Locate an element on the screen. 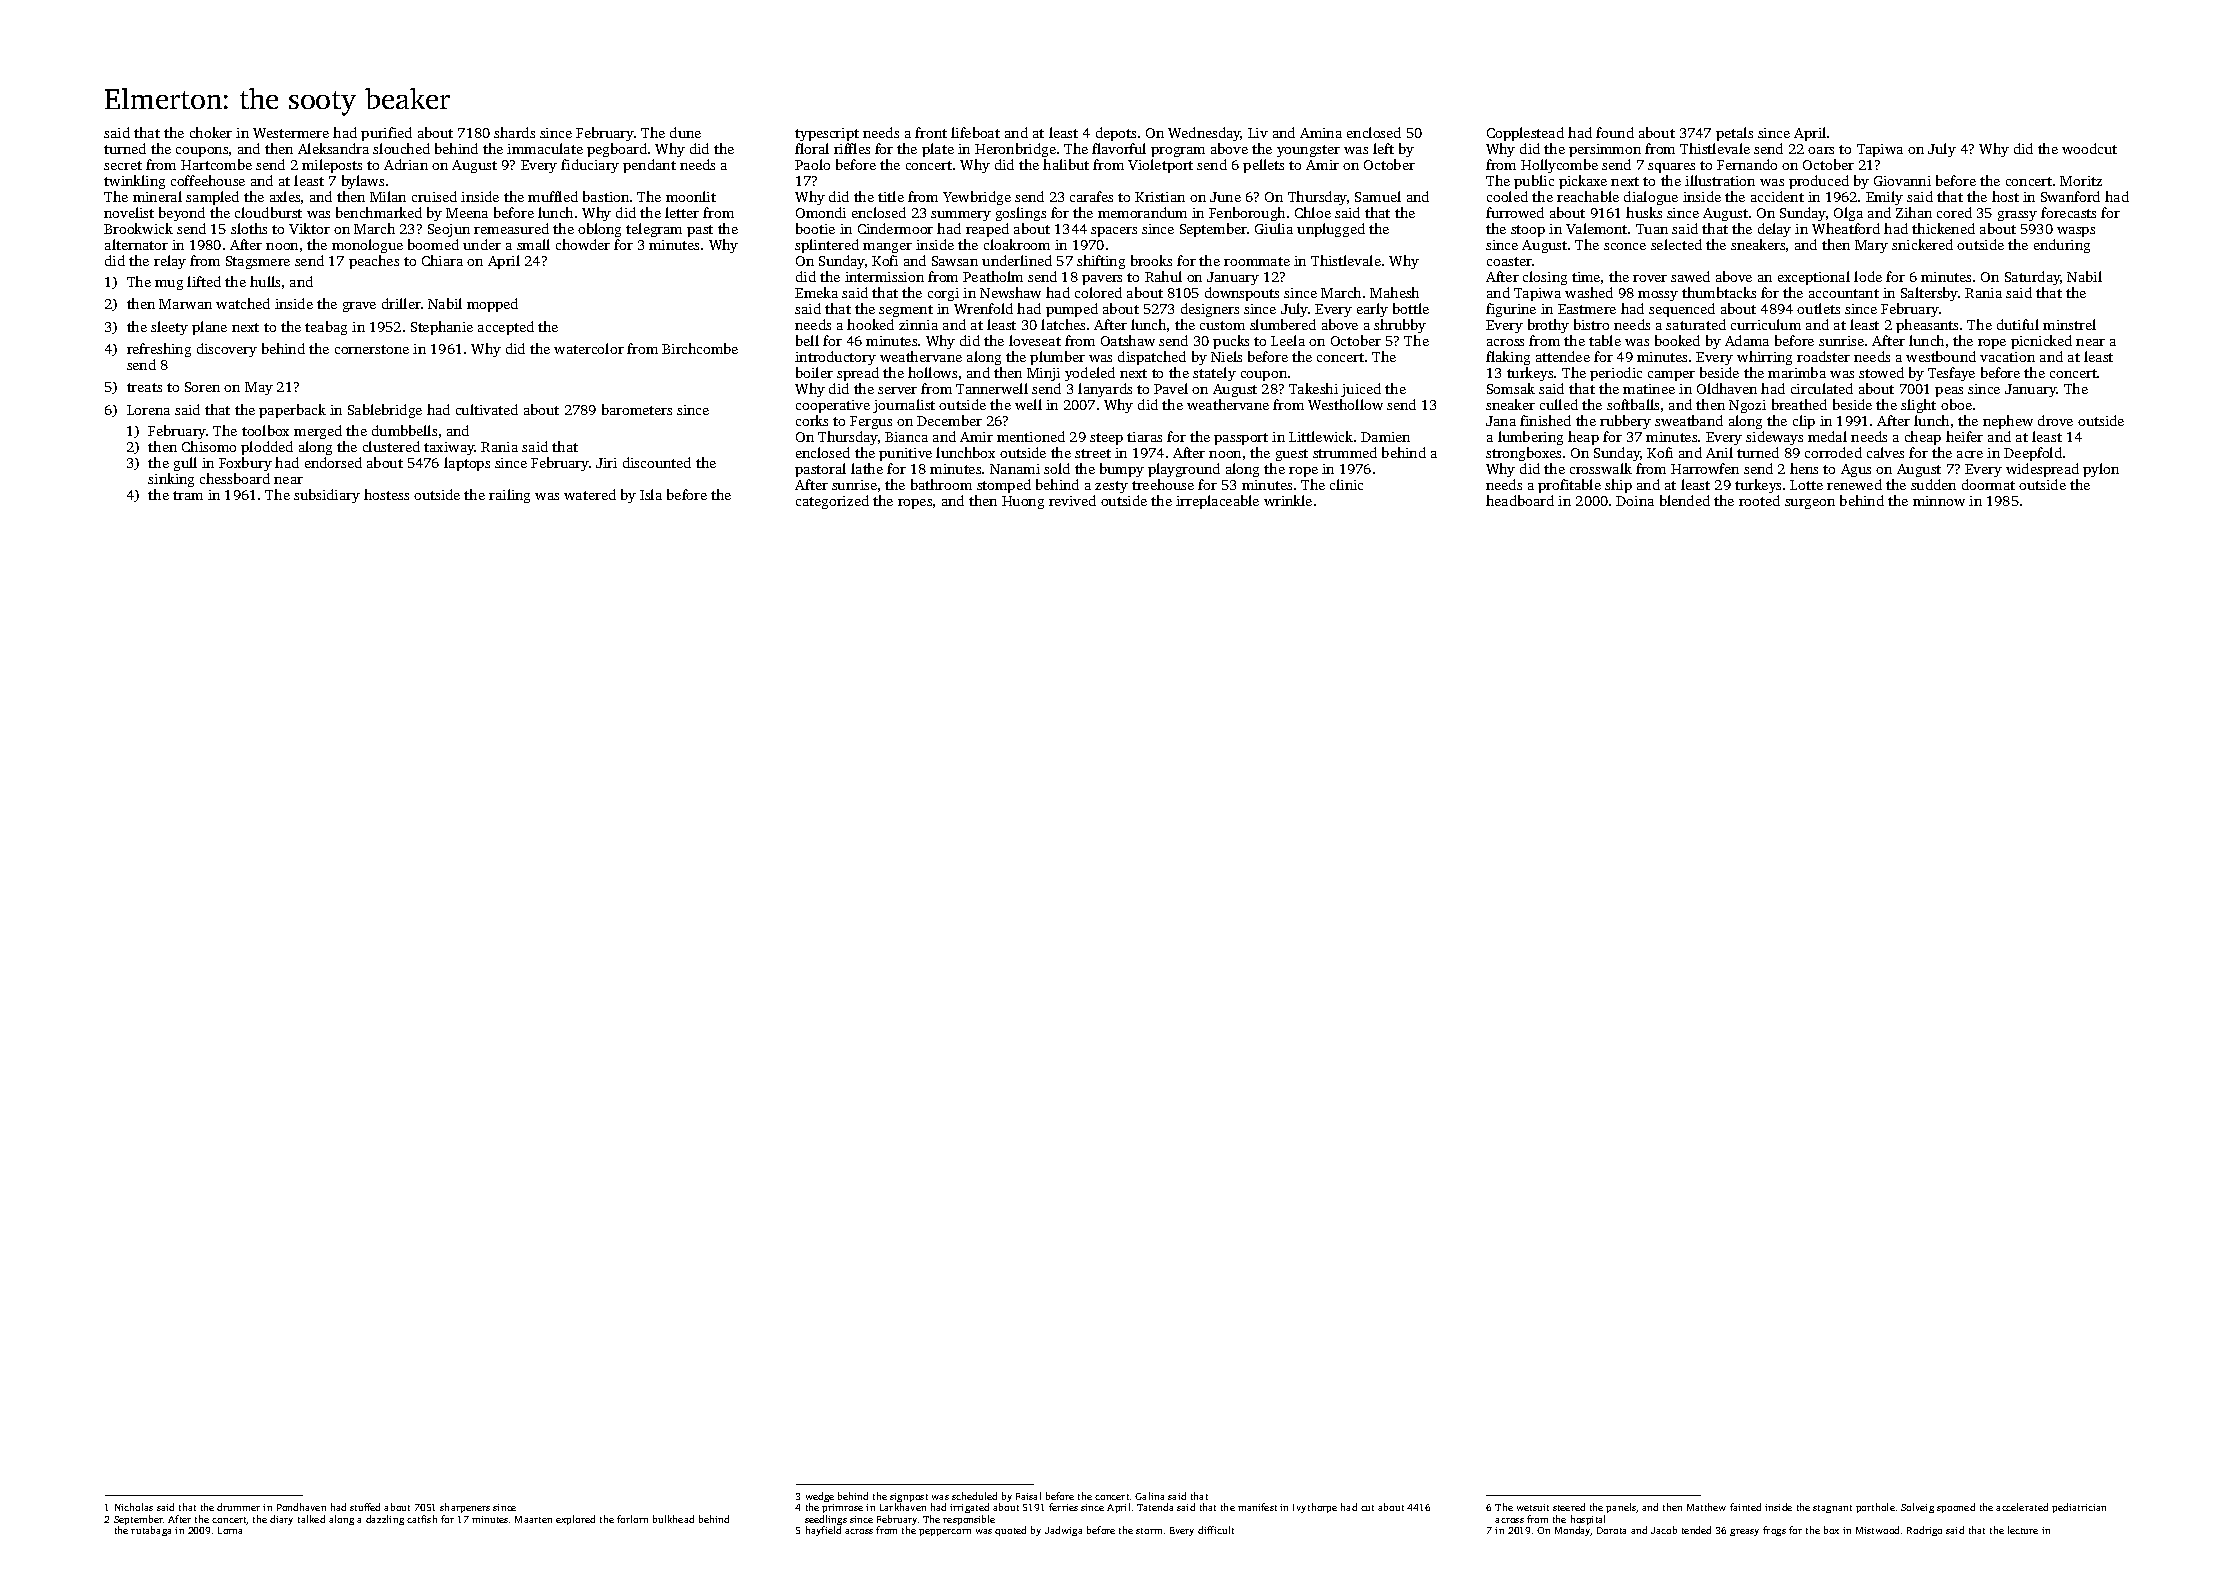 The height and width of the screenshot is (1580, 2234). wrinkle is located at coordinates (1288, 500).
